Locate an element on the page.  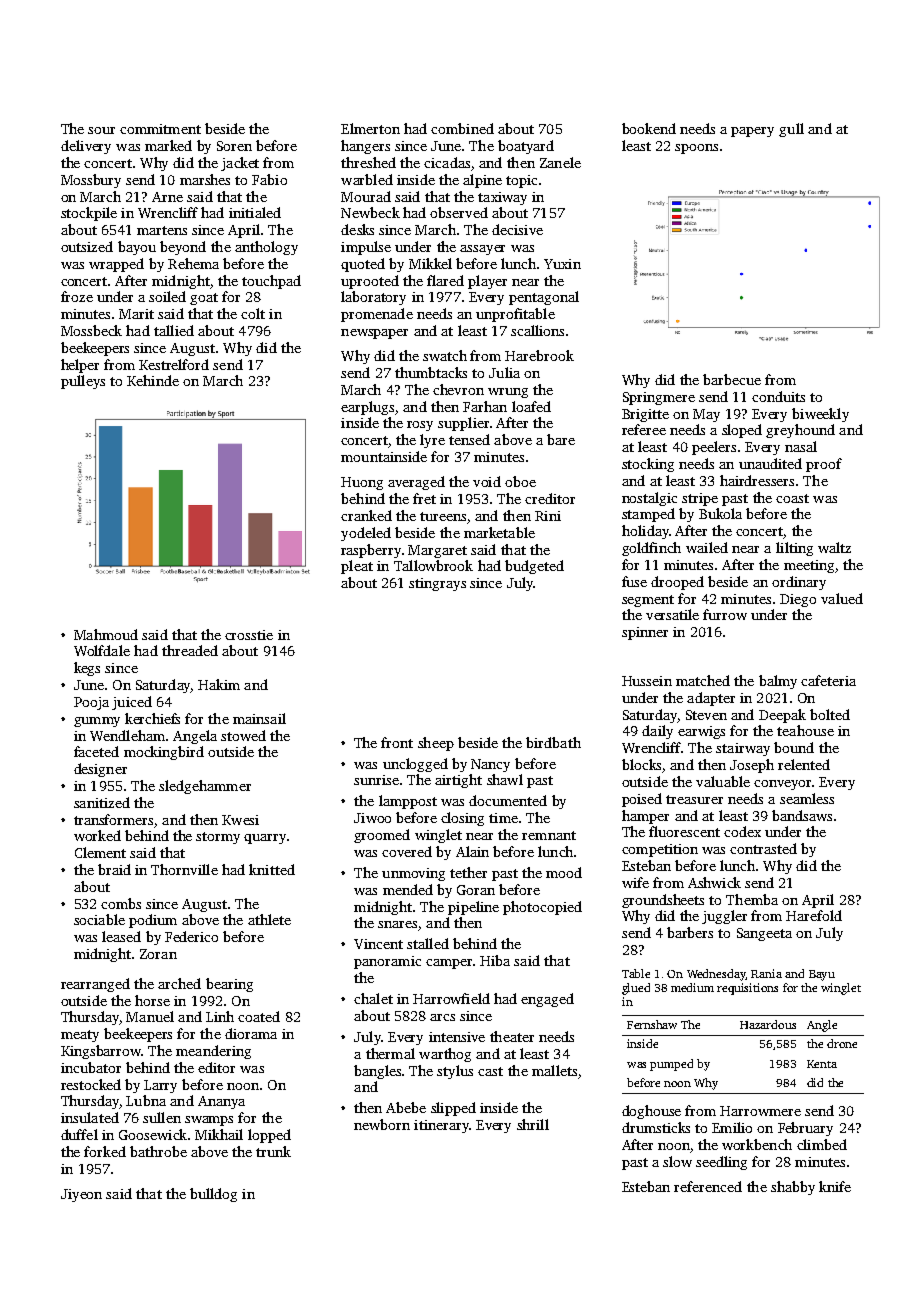
combined is located at coordinates (462, 128).
